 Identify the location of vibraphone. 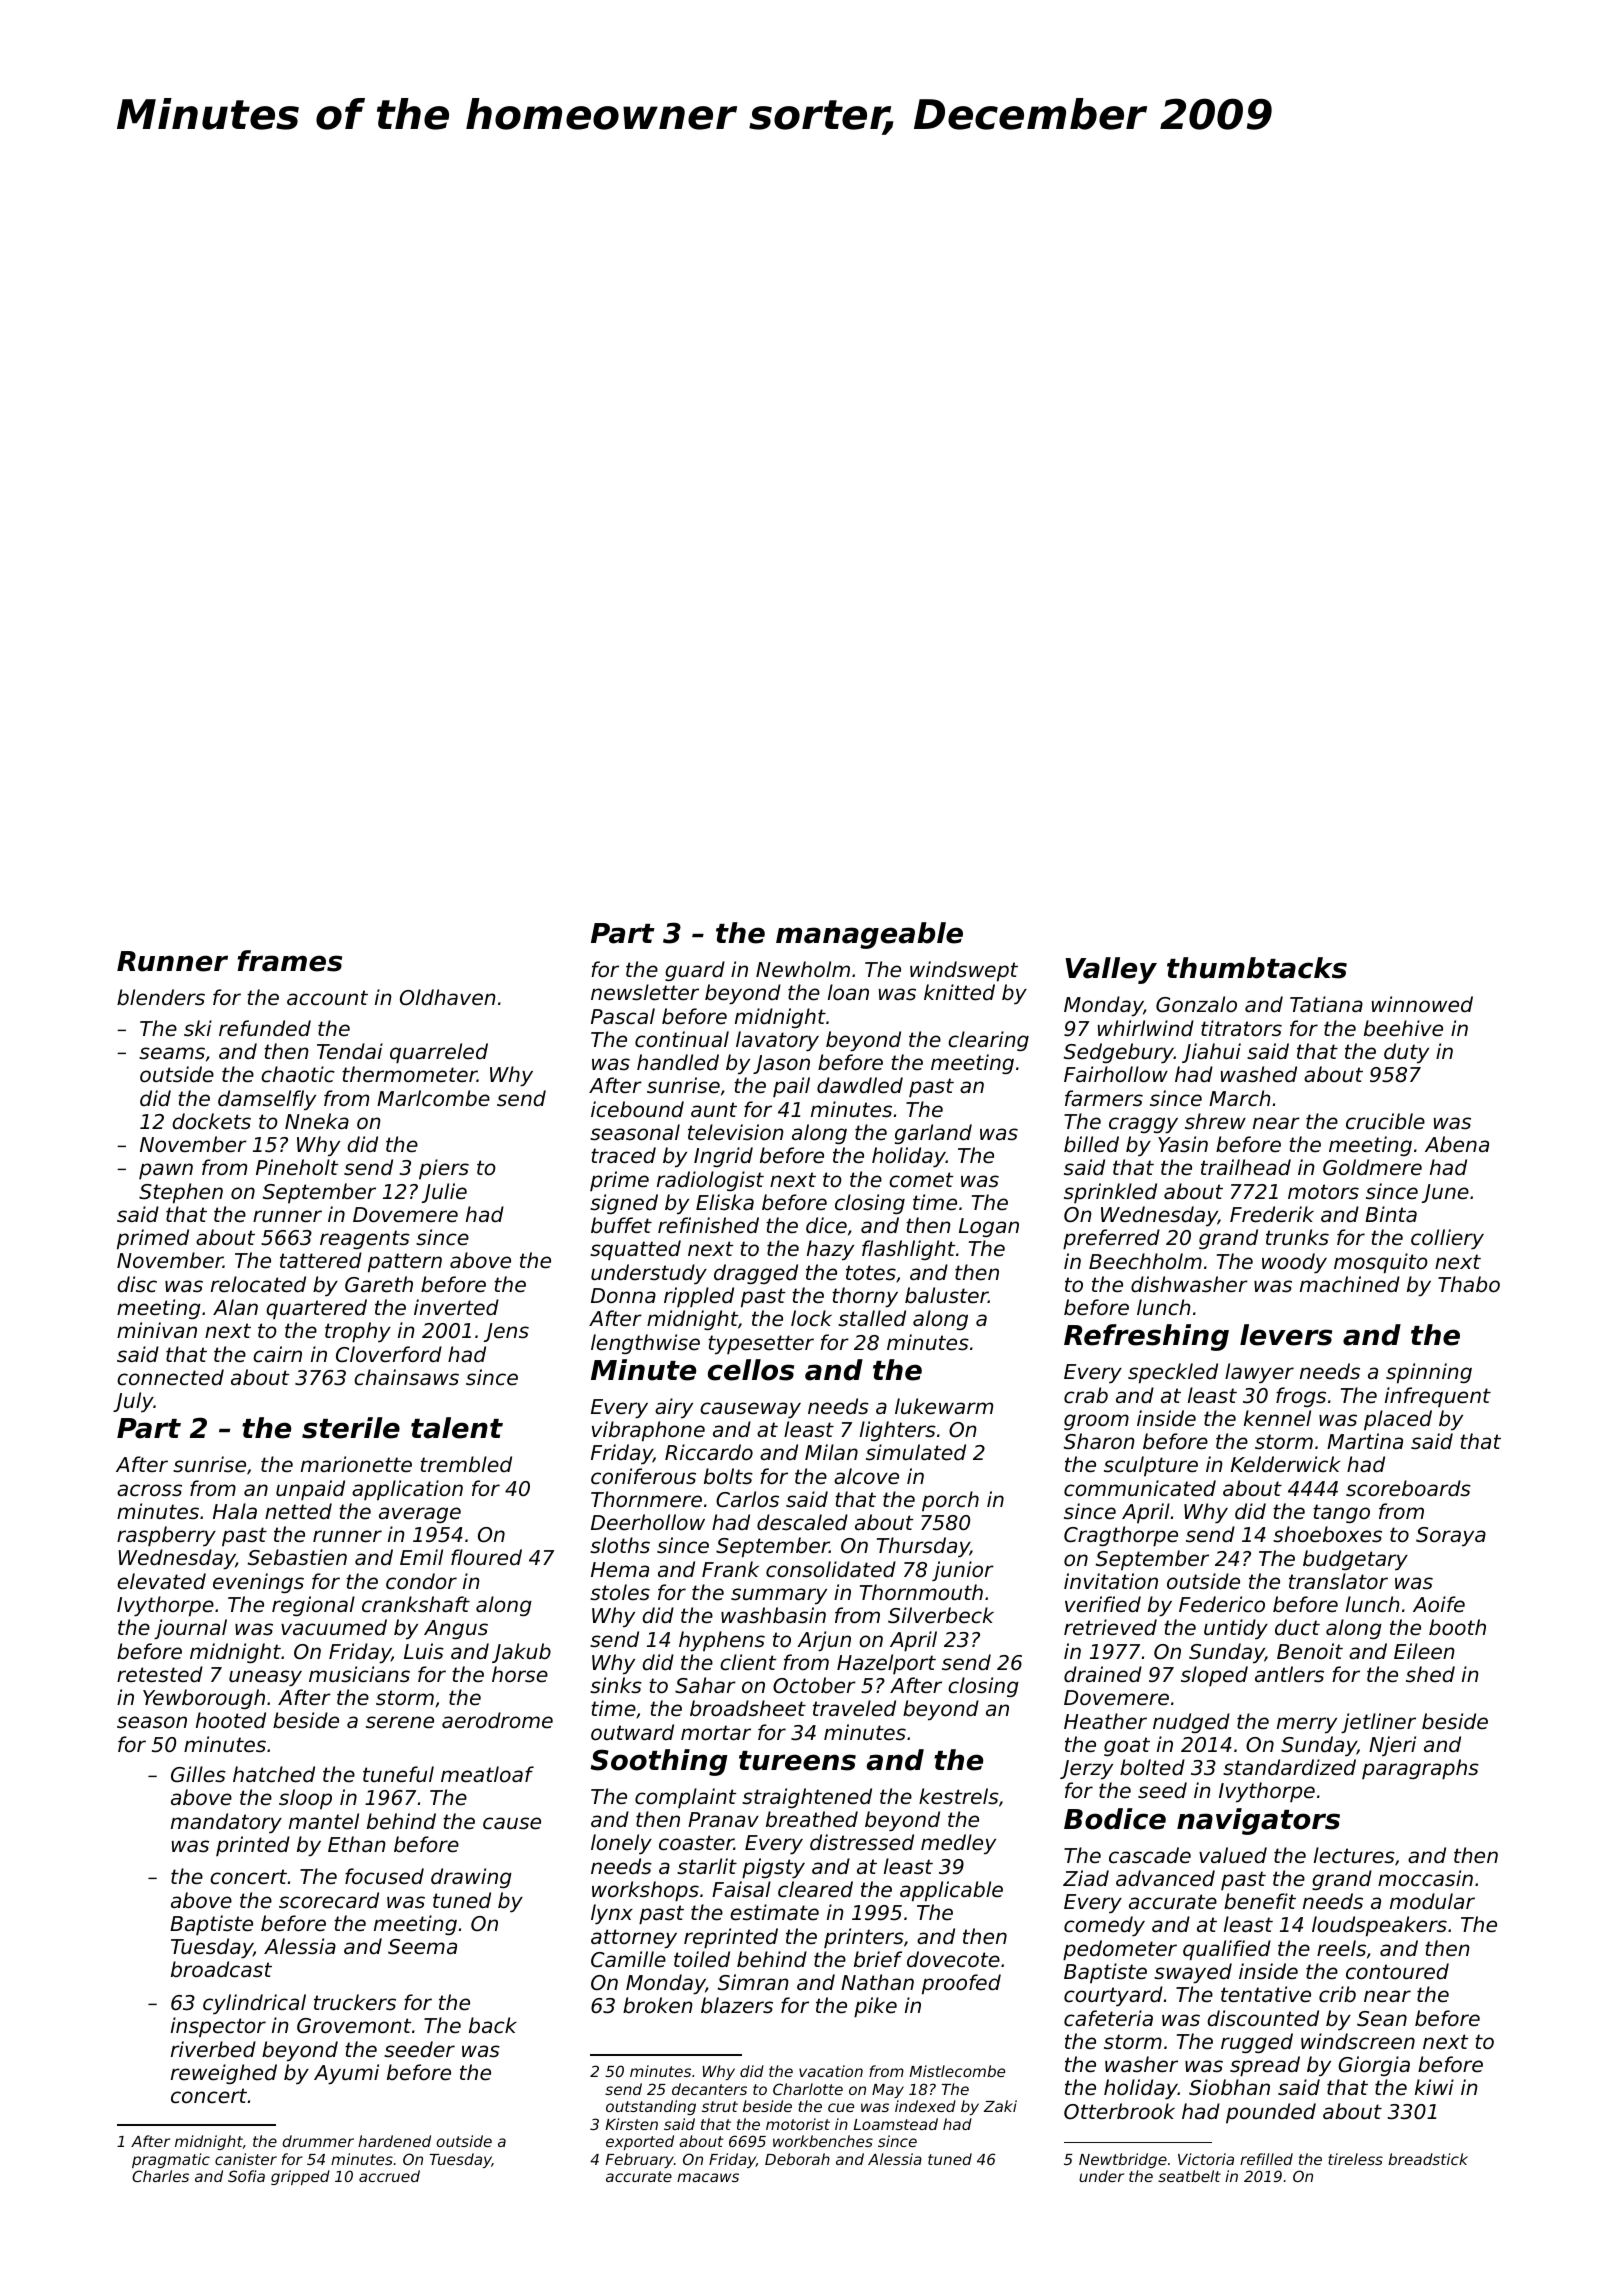
(648, 1431).
